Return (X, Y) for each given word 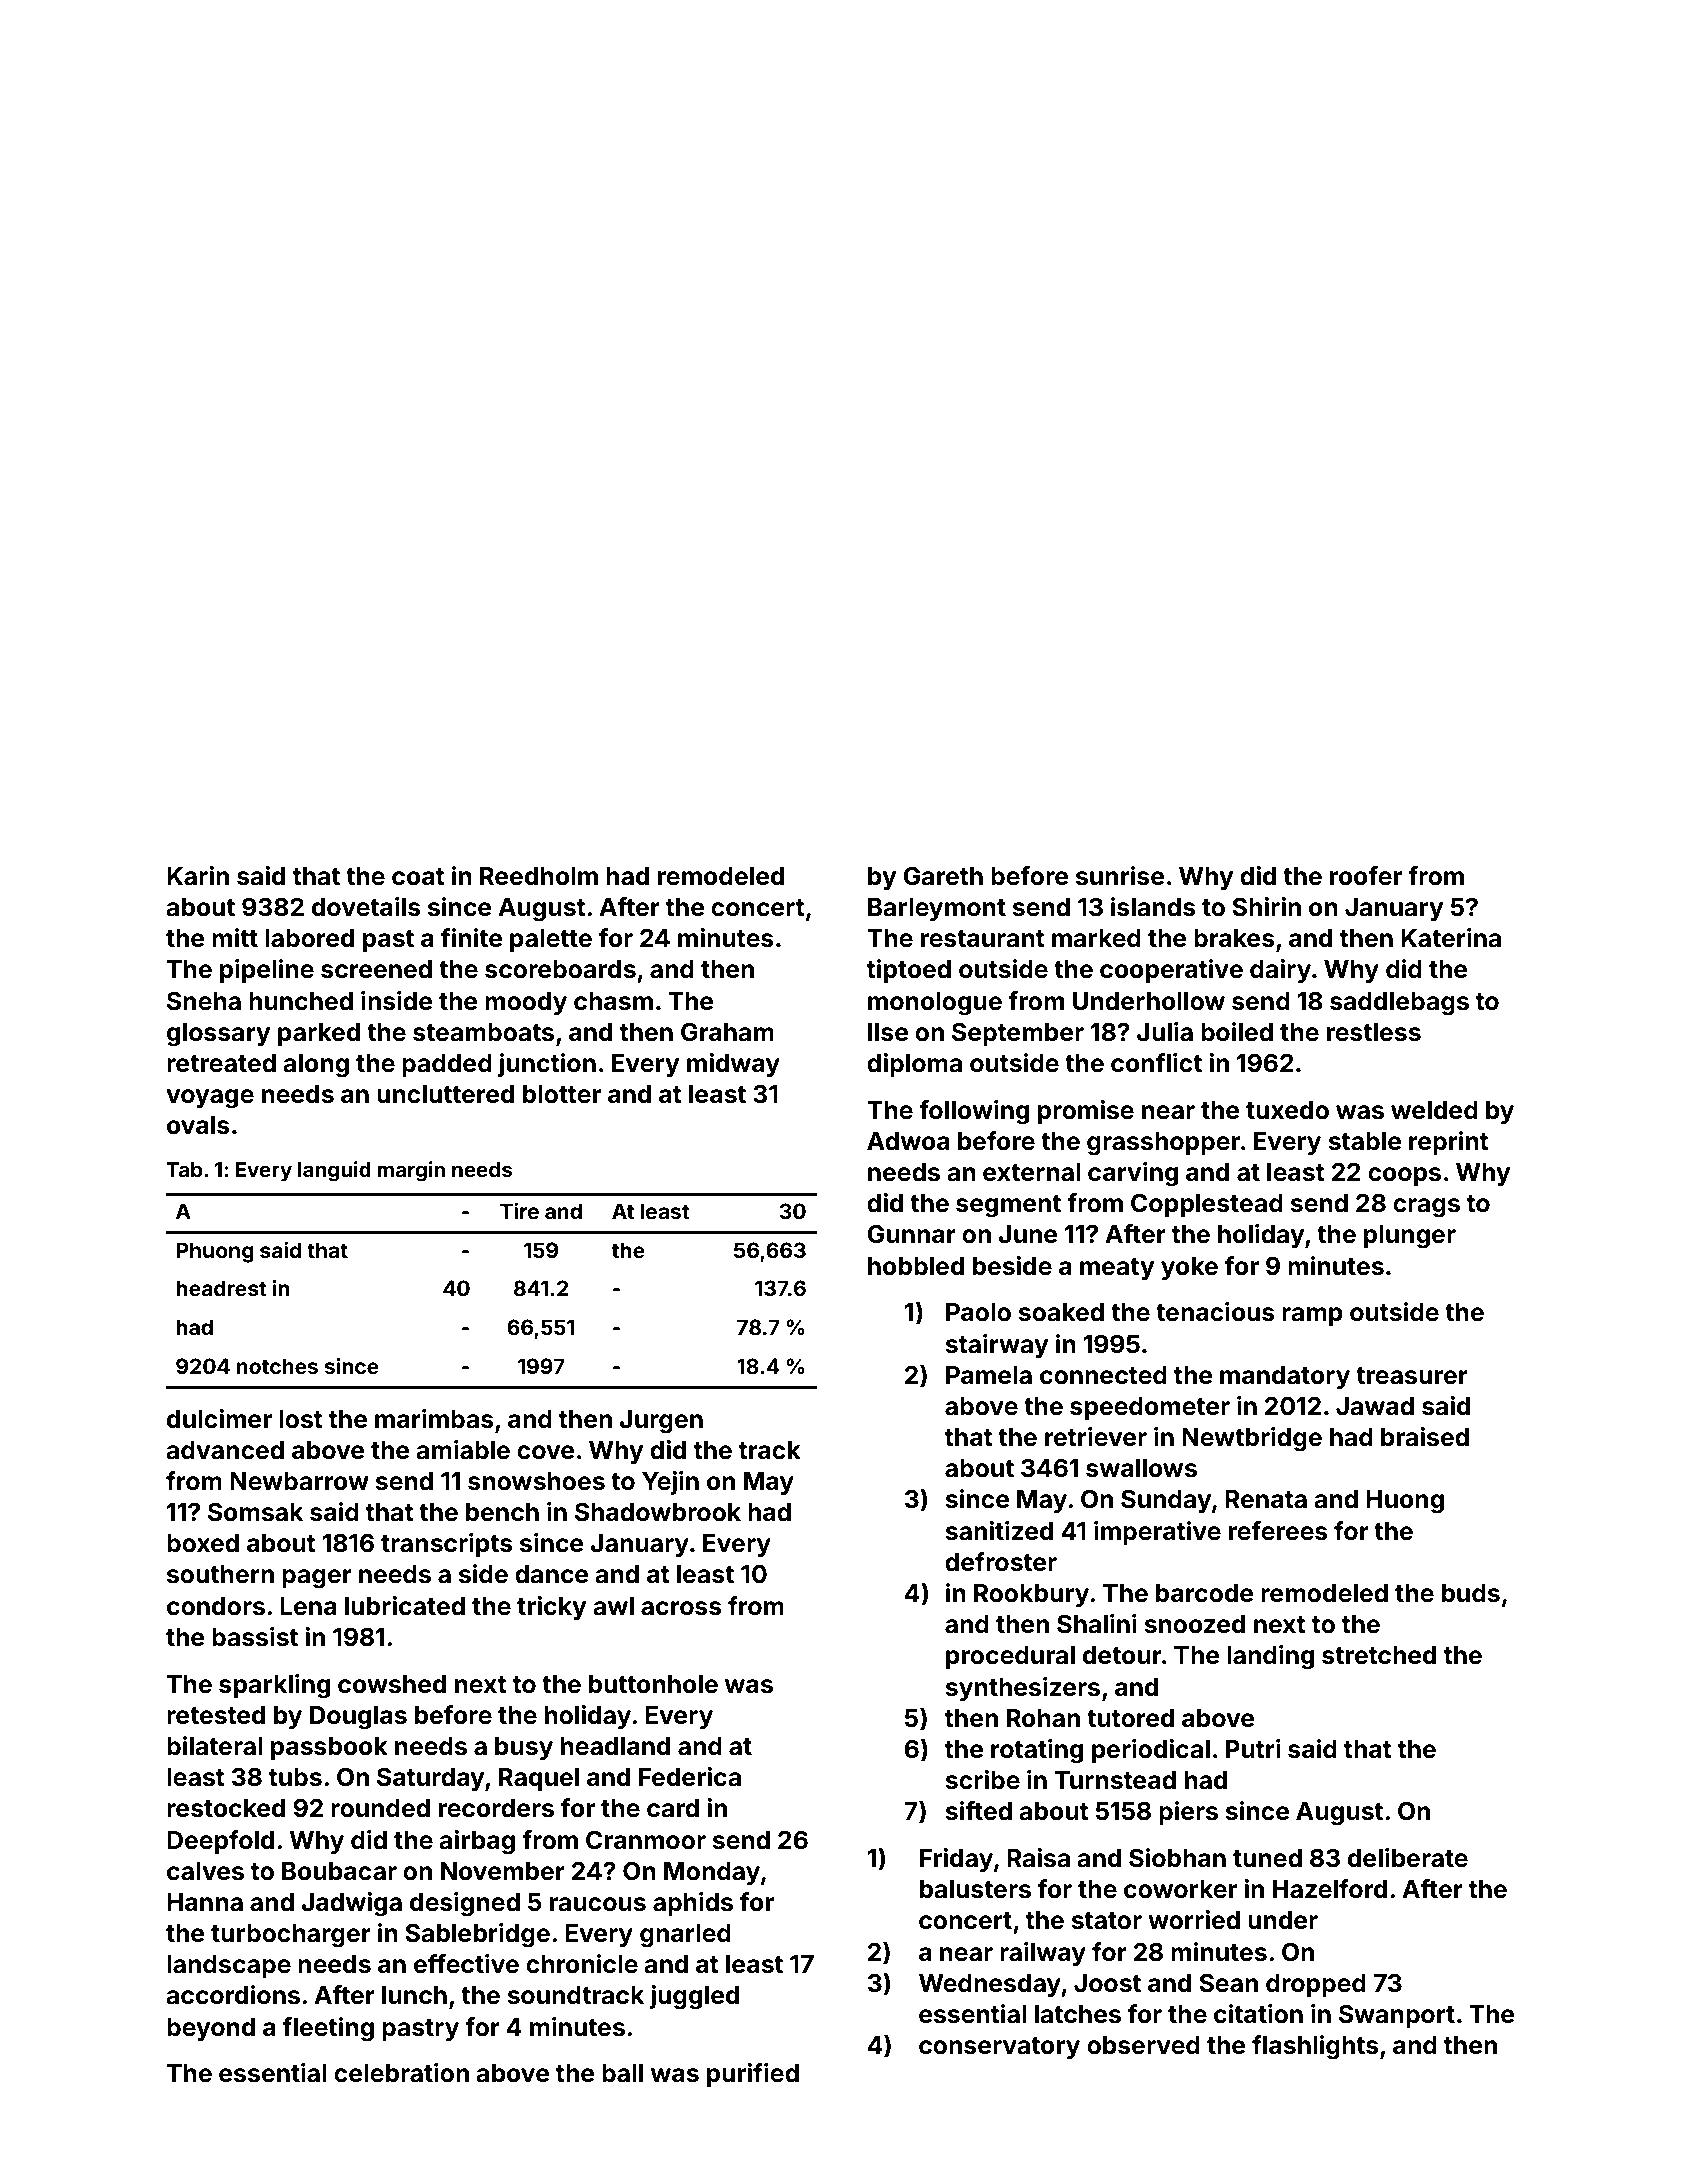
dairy (1280, 971)
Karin (198, 876)
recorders (496, 1808)
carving (1133, 1174)
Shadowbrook (658, 1512)
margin (411, 1171)
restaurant (983, 939)
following (974, 1112)
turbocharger (291, 1936)
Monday (712, 1873)
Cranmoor (646, 1840)
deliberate (1408, 1858)
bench (502, 1512)
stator (1106, 1921)
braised (1425, 1437)
